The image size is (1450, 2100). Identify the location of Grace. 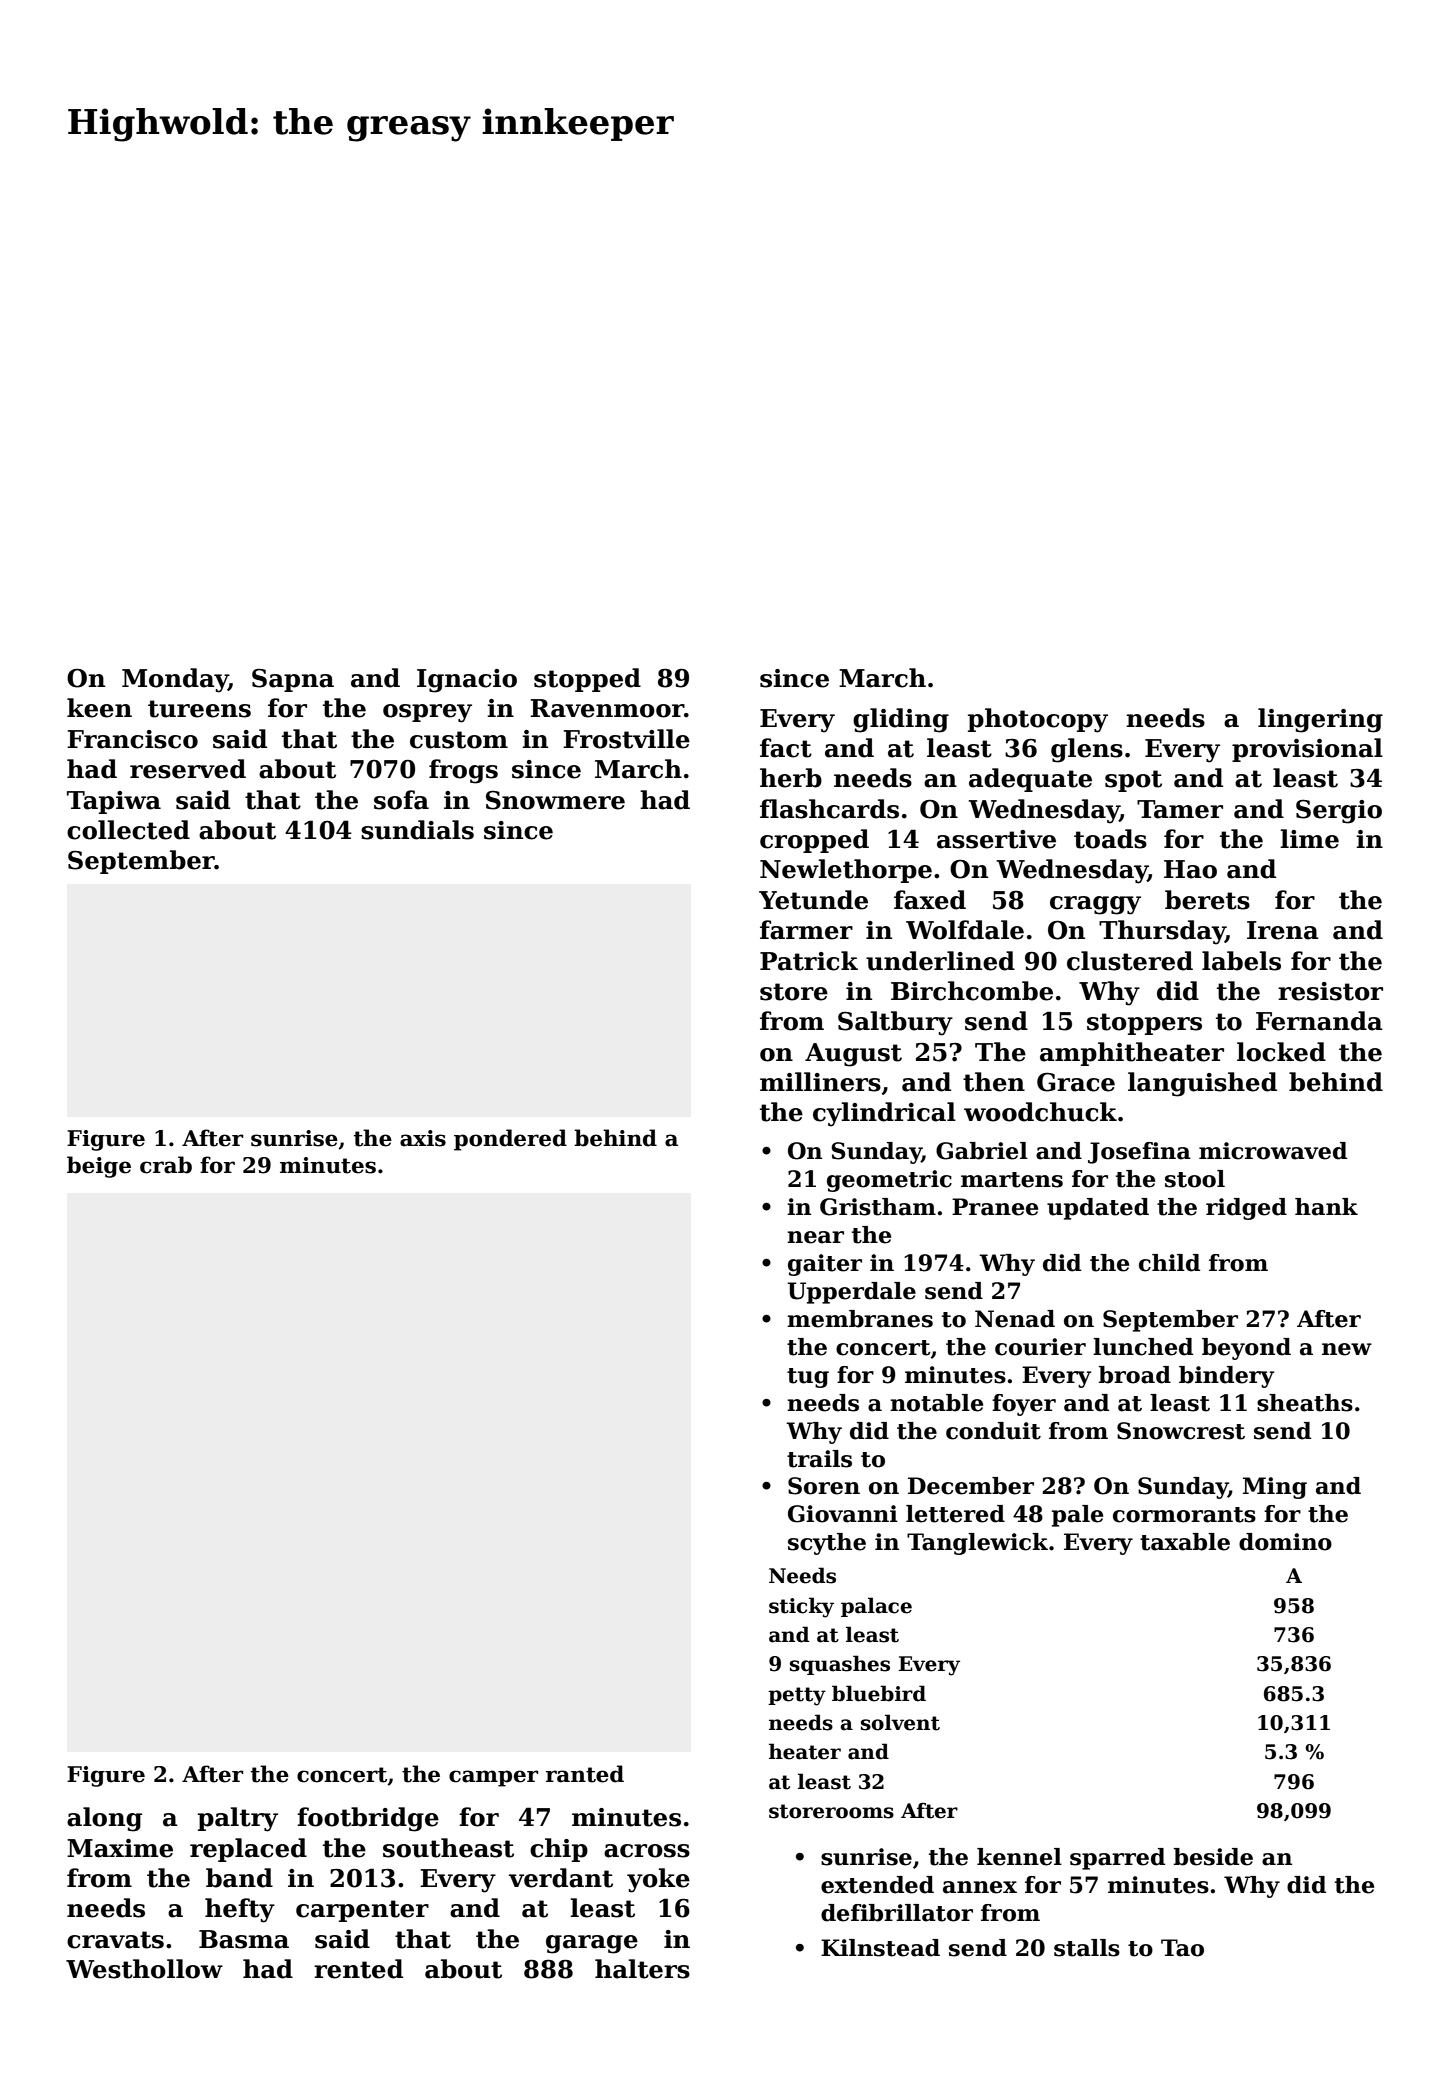
(1076, 1082).
